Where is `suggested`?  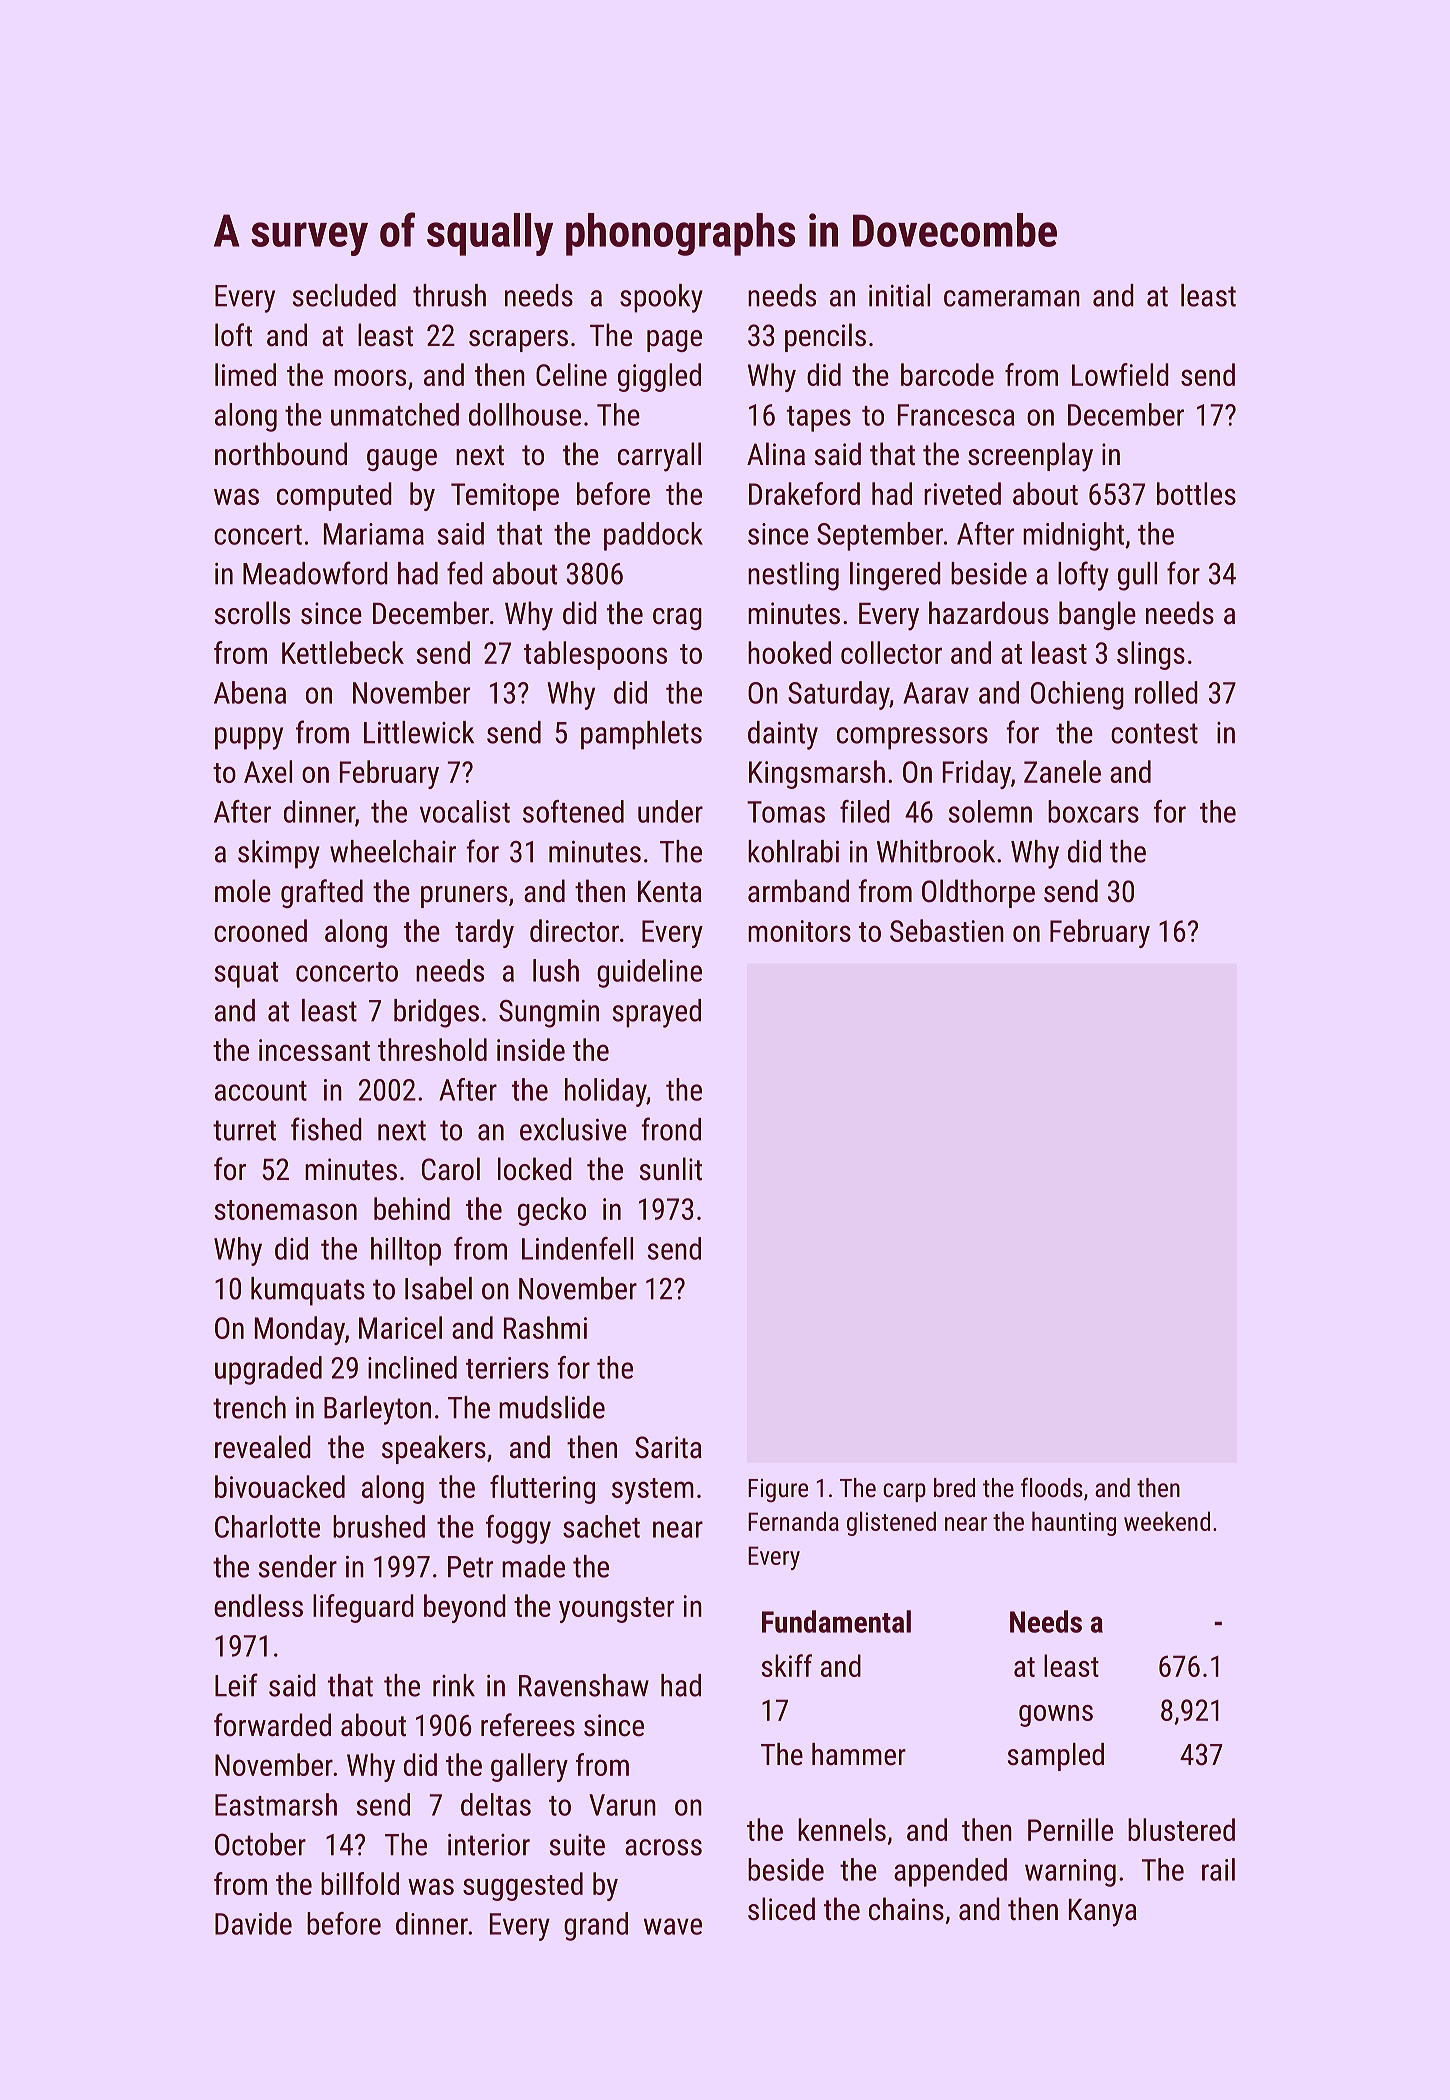 suggested is located at coordinates (523, 1886).
